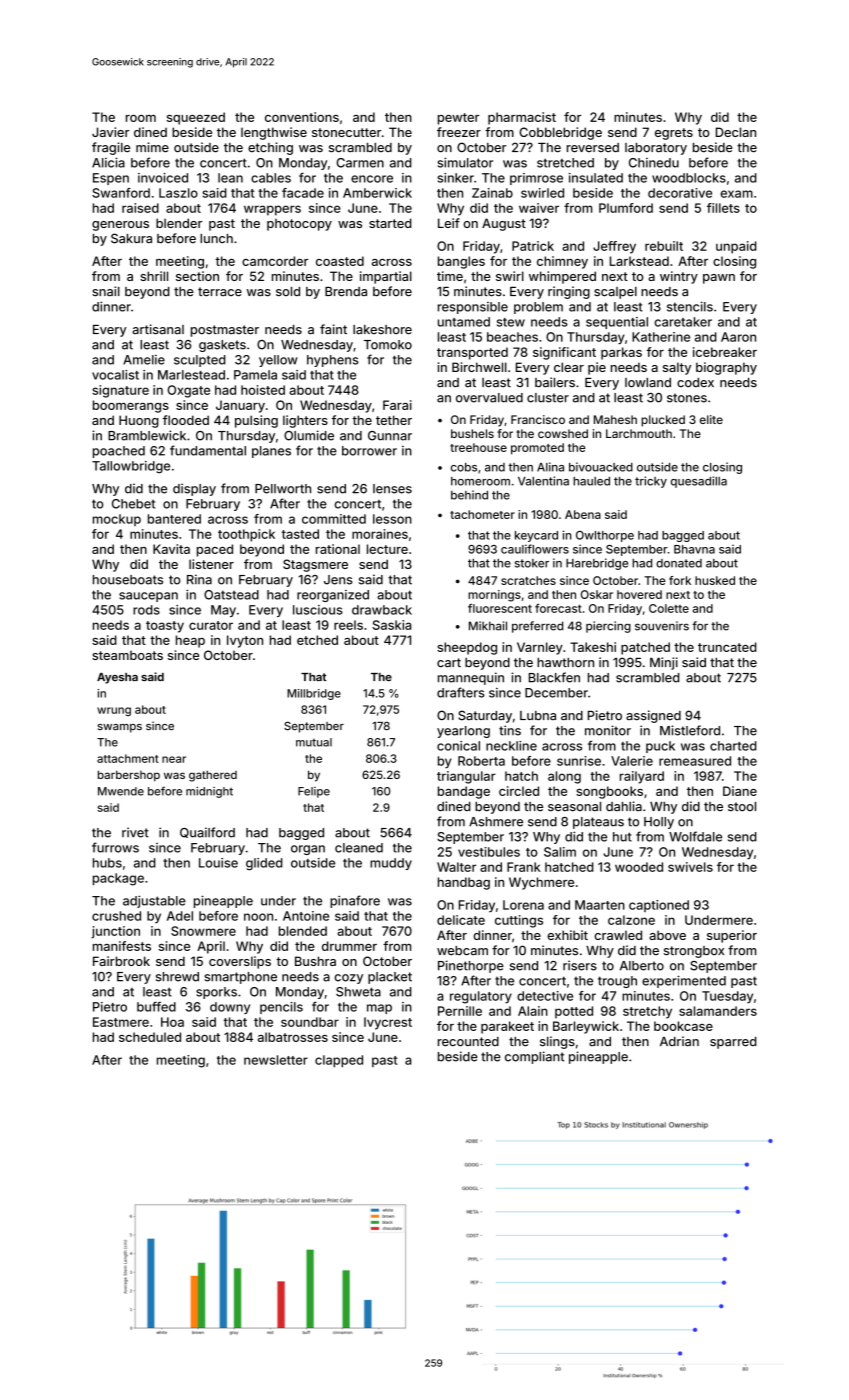  What do you see at coordinates (196, 118) in the image?
I see `squeezed` at bounding box center [196, 118].
